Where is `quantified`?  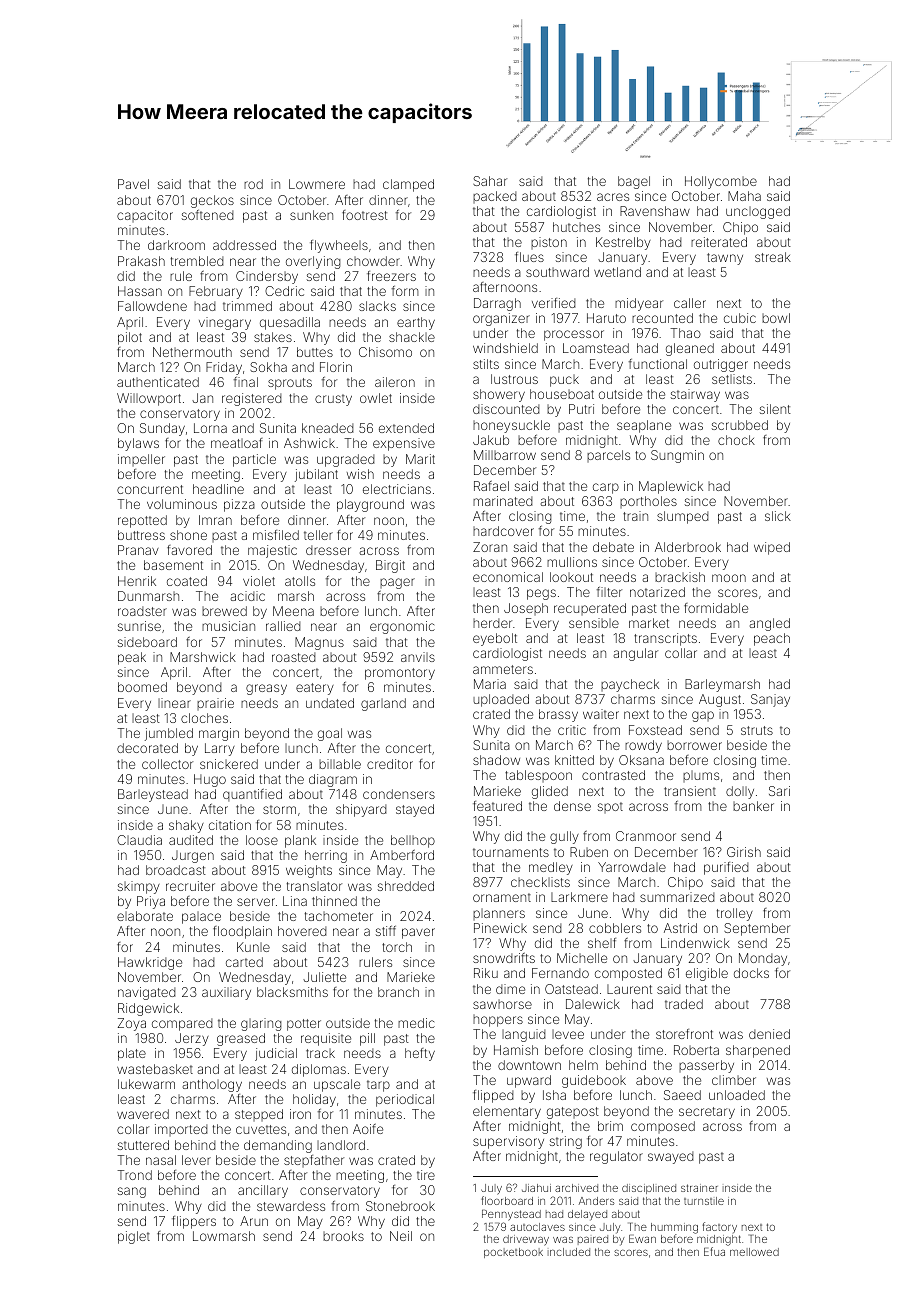 quantified is located at coordinates (252, 795).
